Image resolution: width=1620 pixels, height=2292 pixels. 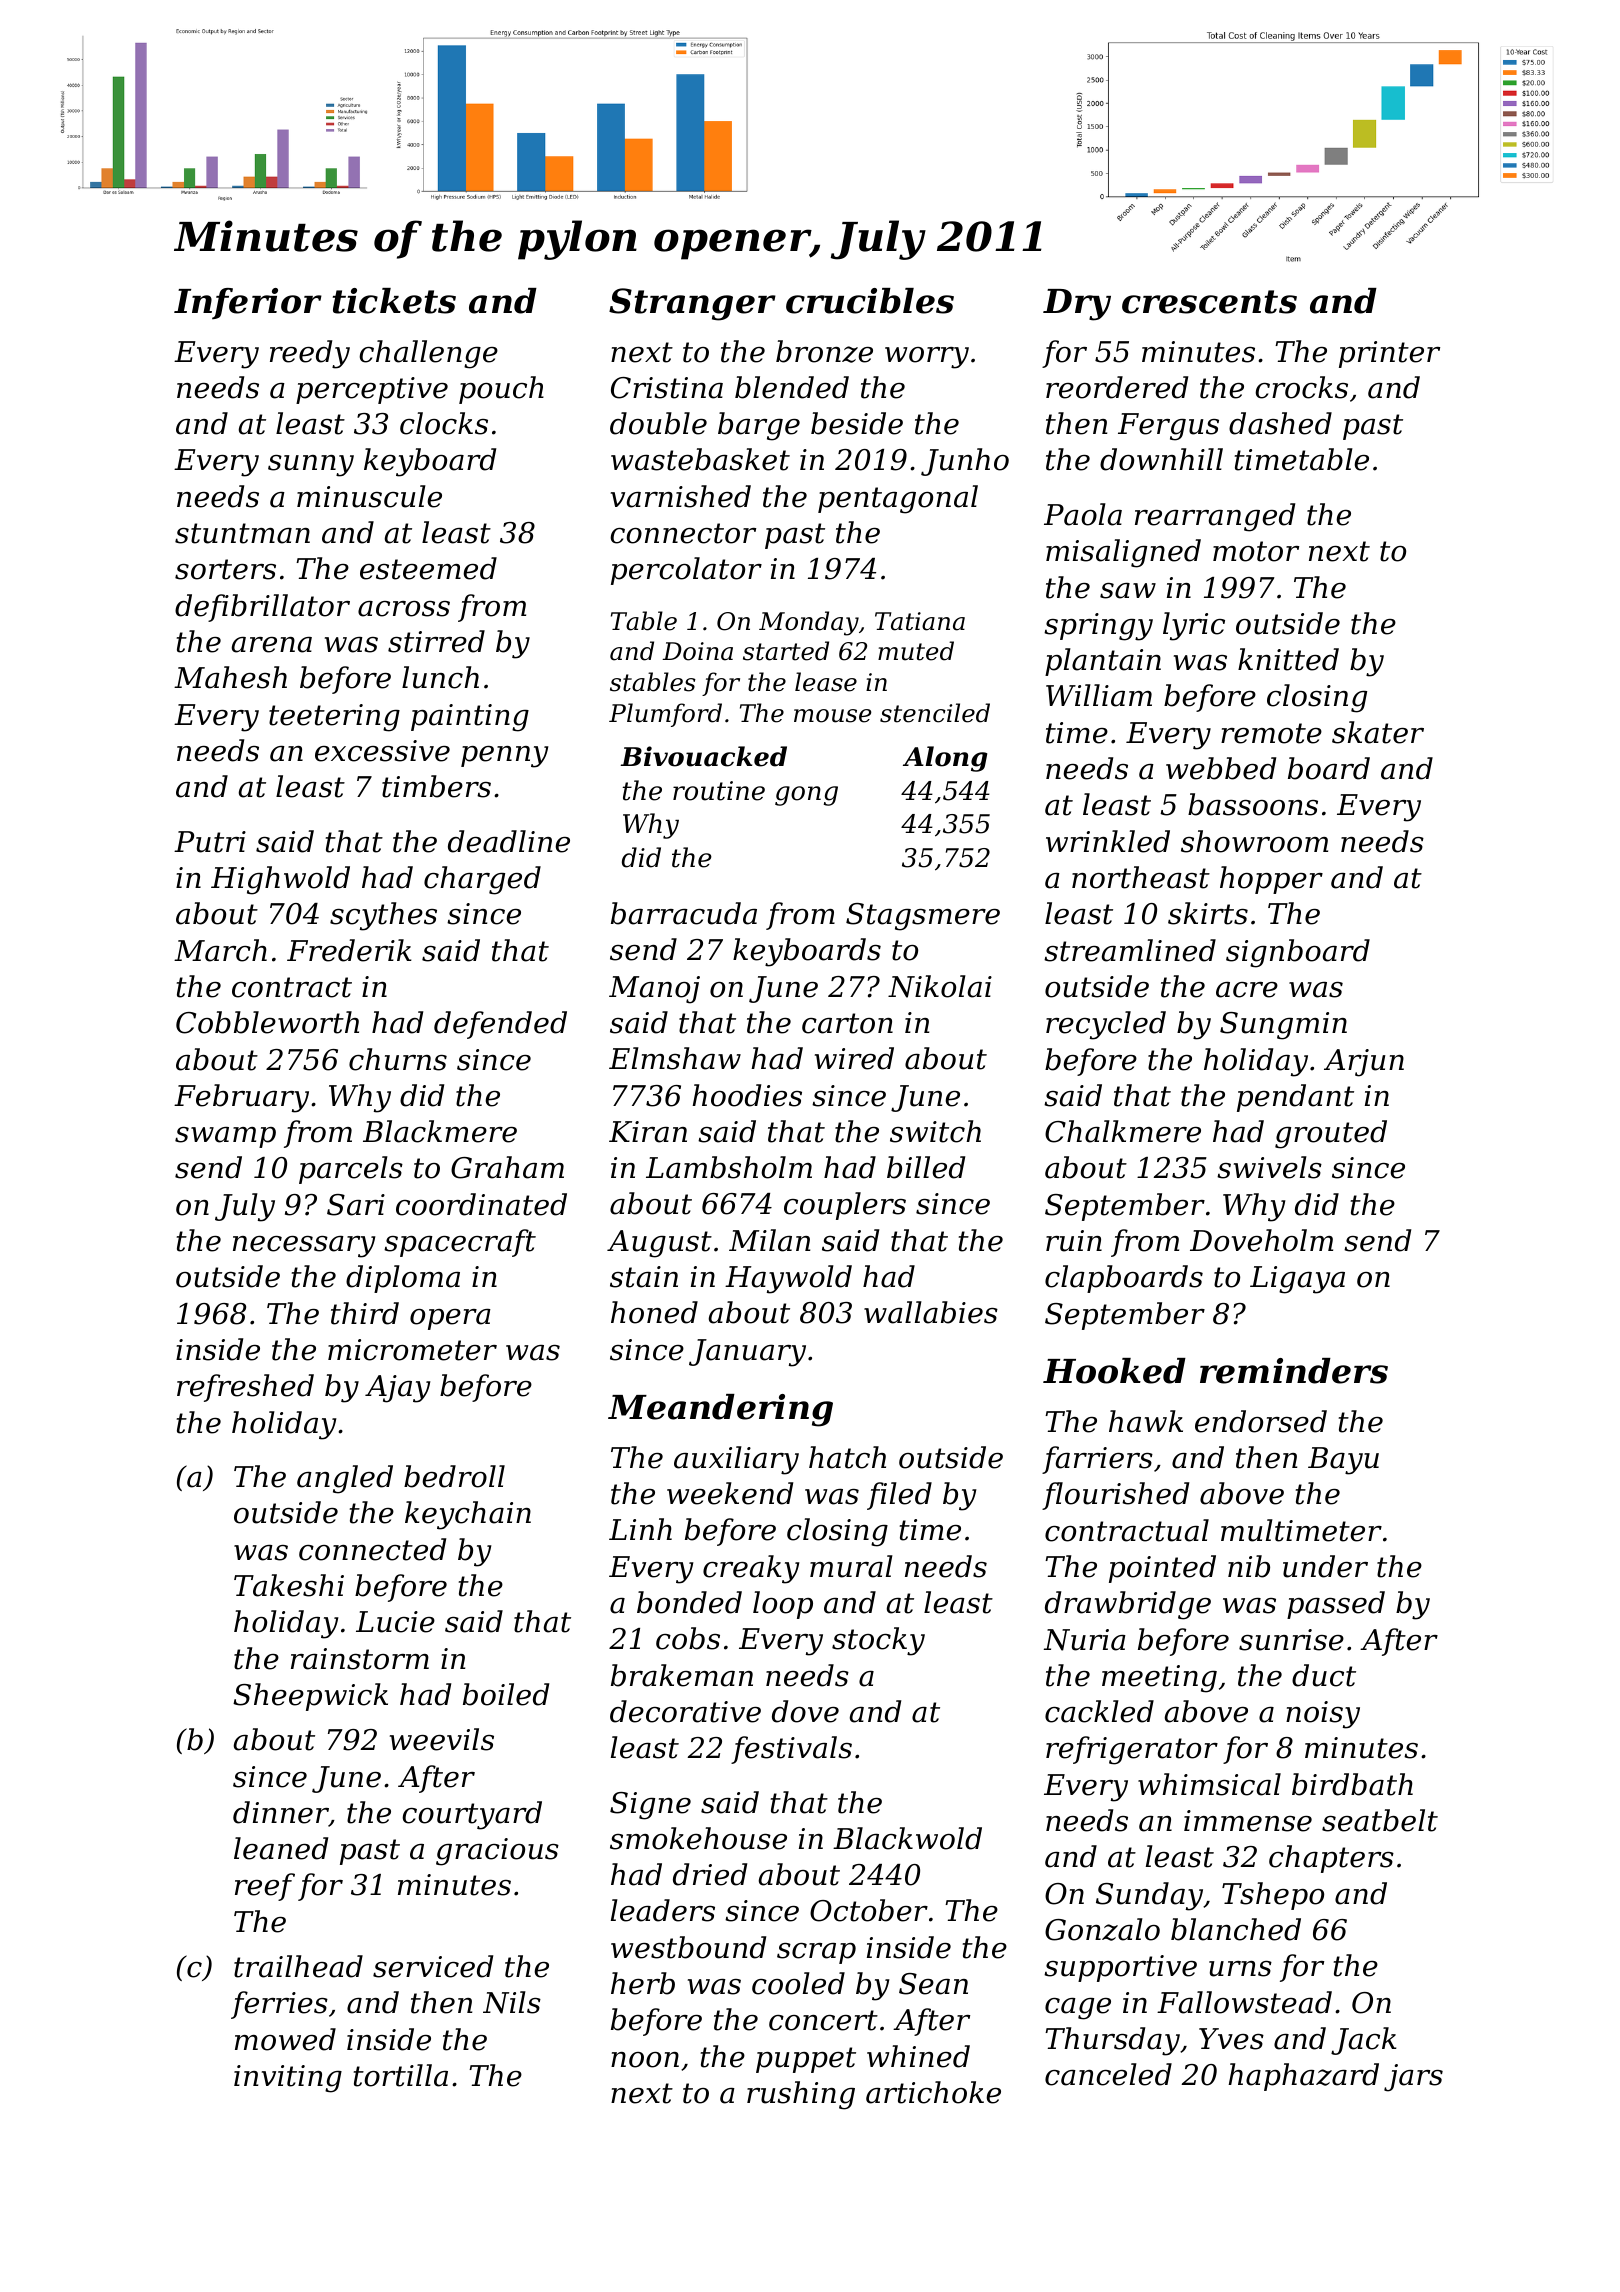 I want to click on tickets, so click(x=394, y=301).
